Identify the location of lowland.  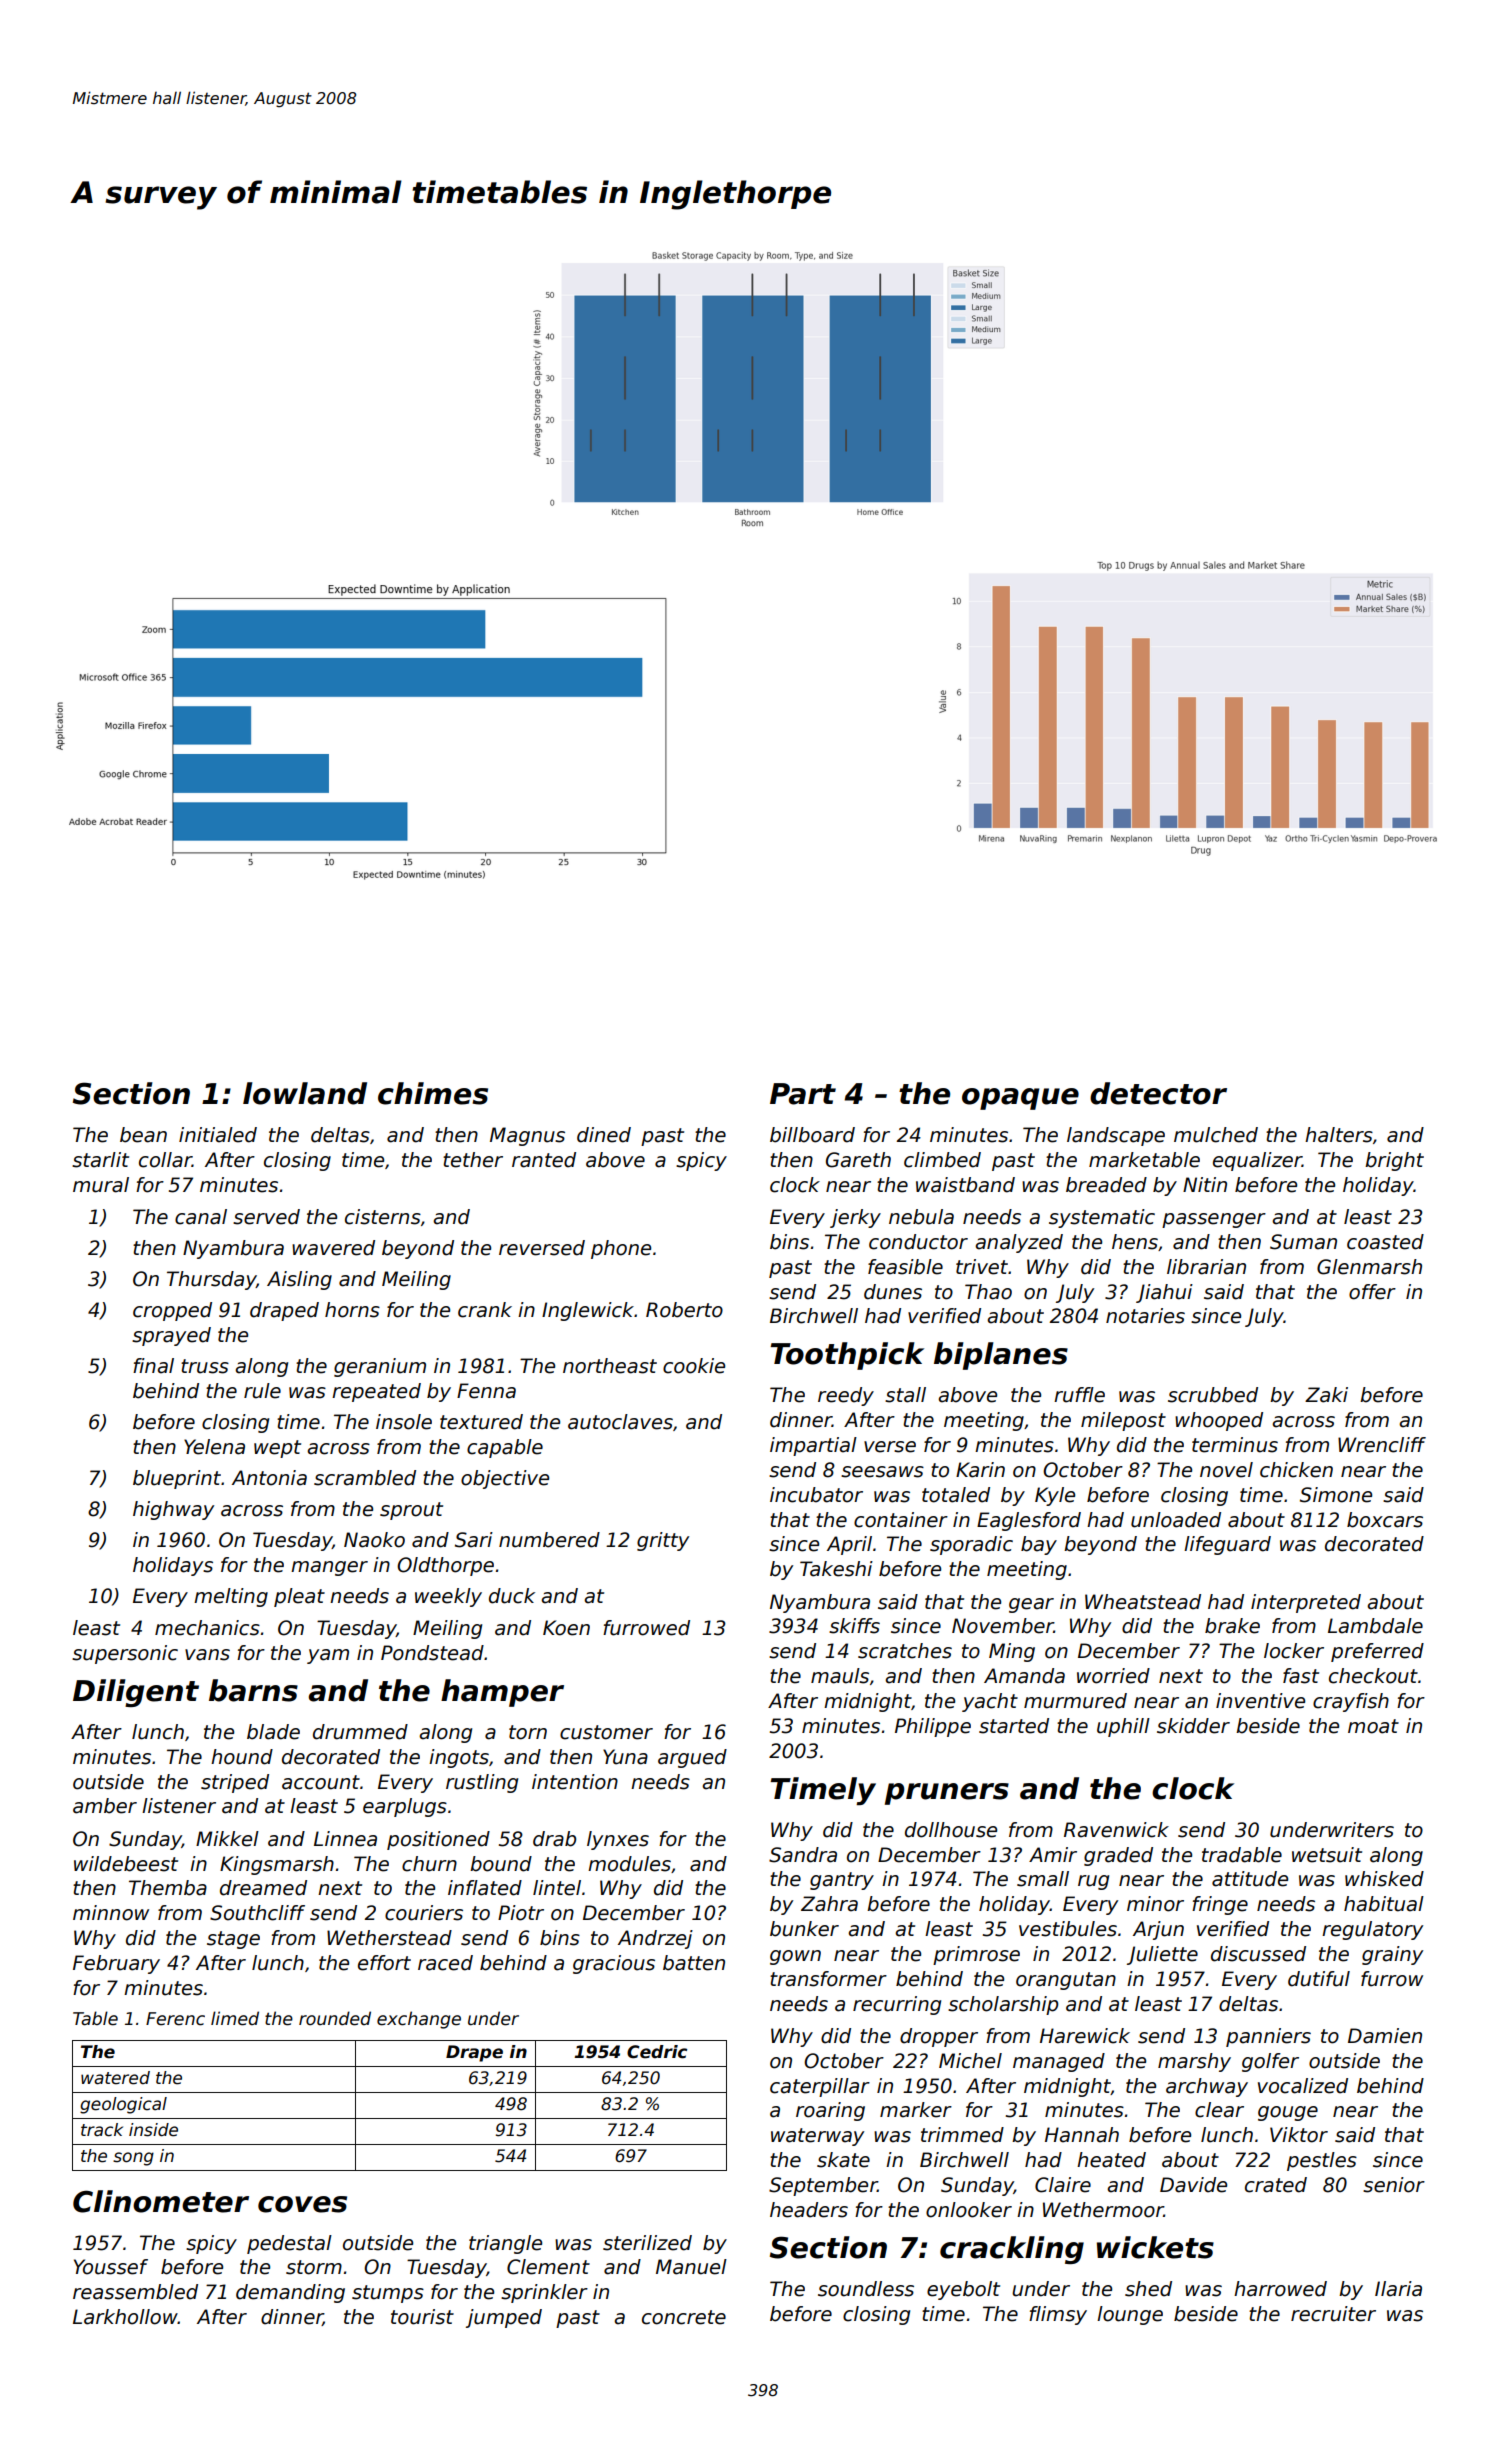
(305, 1093).
